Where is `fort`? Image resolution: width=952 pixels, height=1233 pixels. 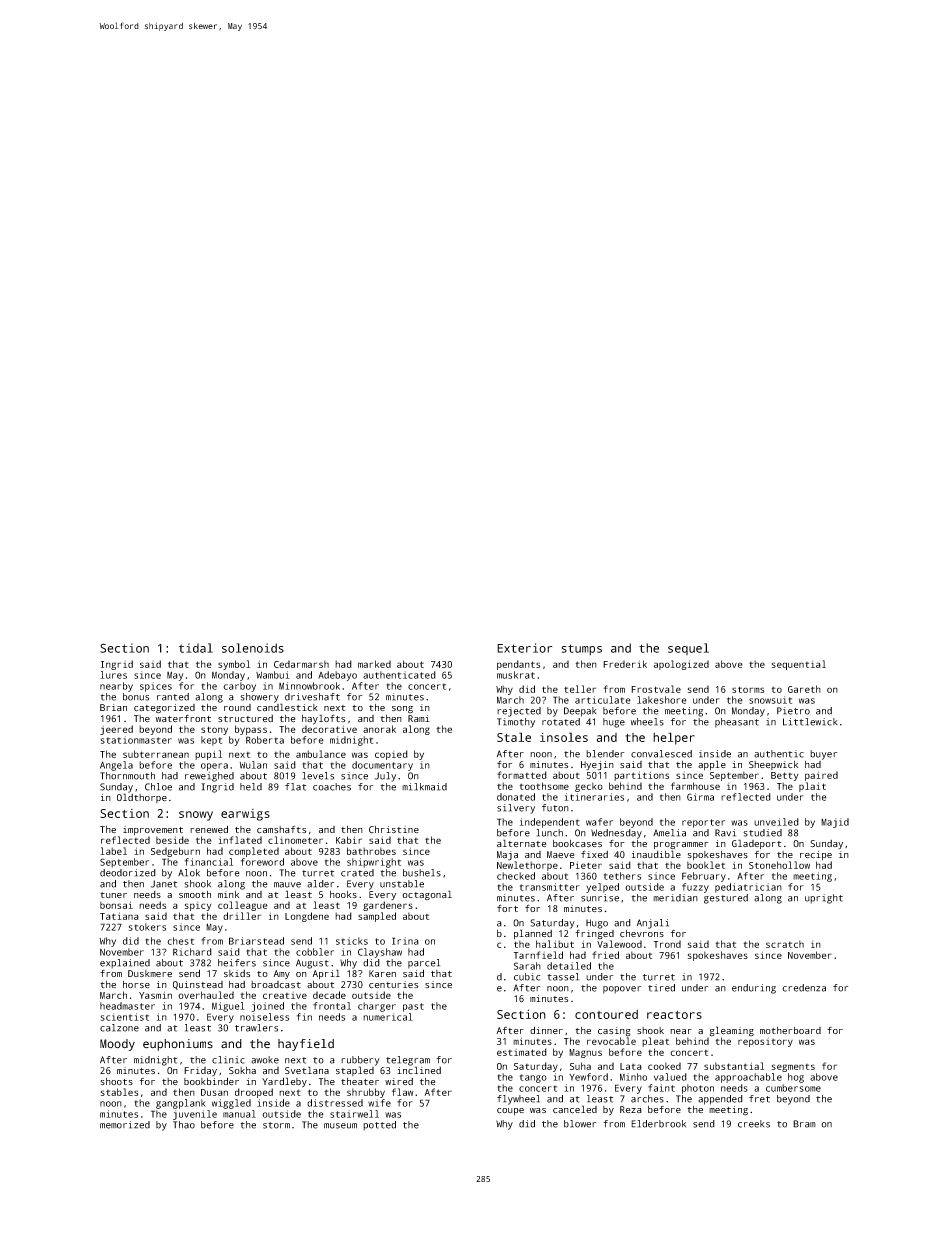 fort is located at coordinates (507, 908).
